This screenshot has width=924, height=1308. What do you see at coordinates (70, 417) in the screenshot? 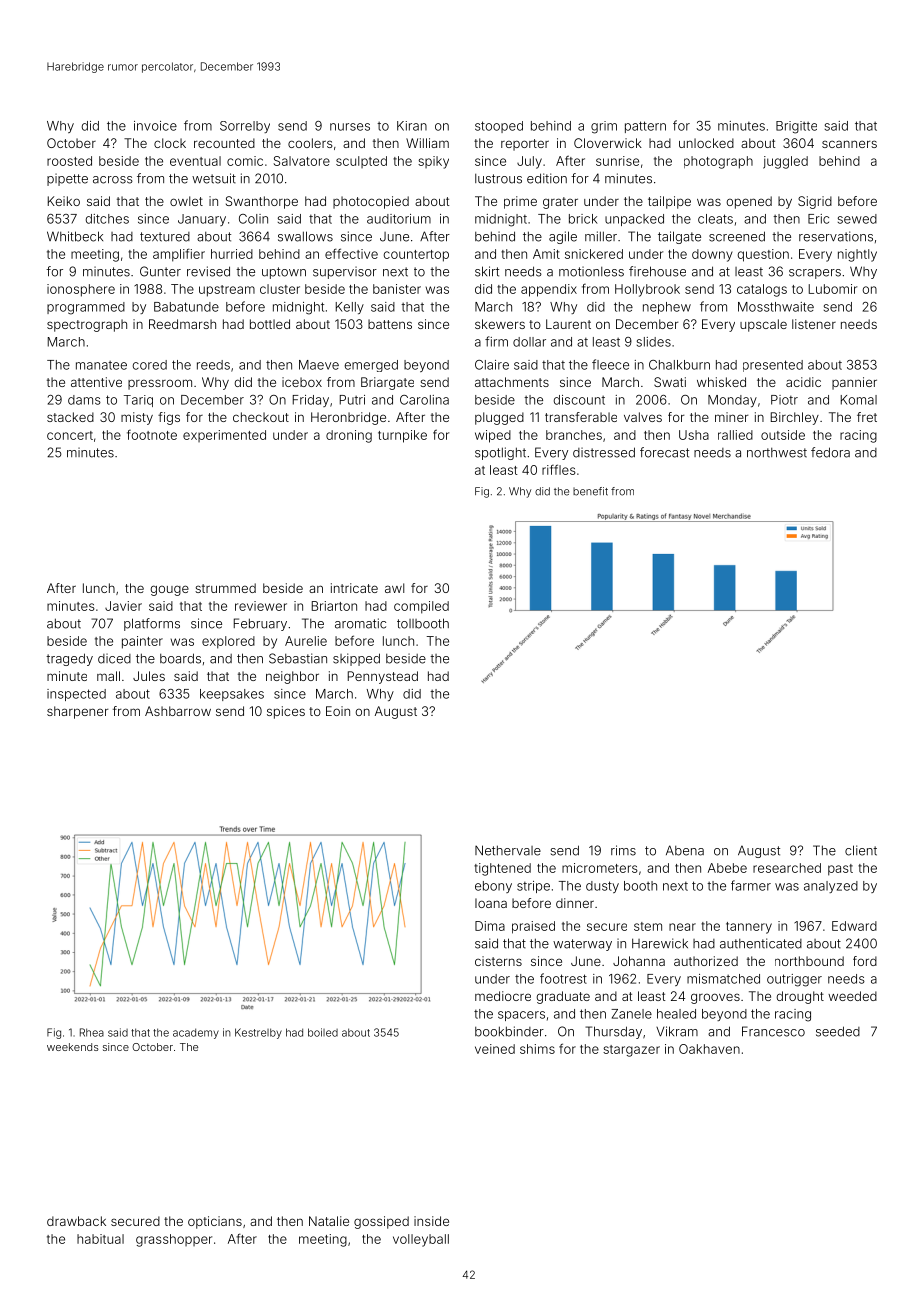
I see `stacked` at bounding box center [70, 417].
